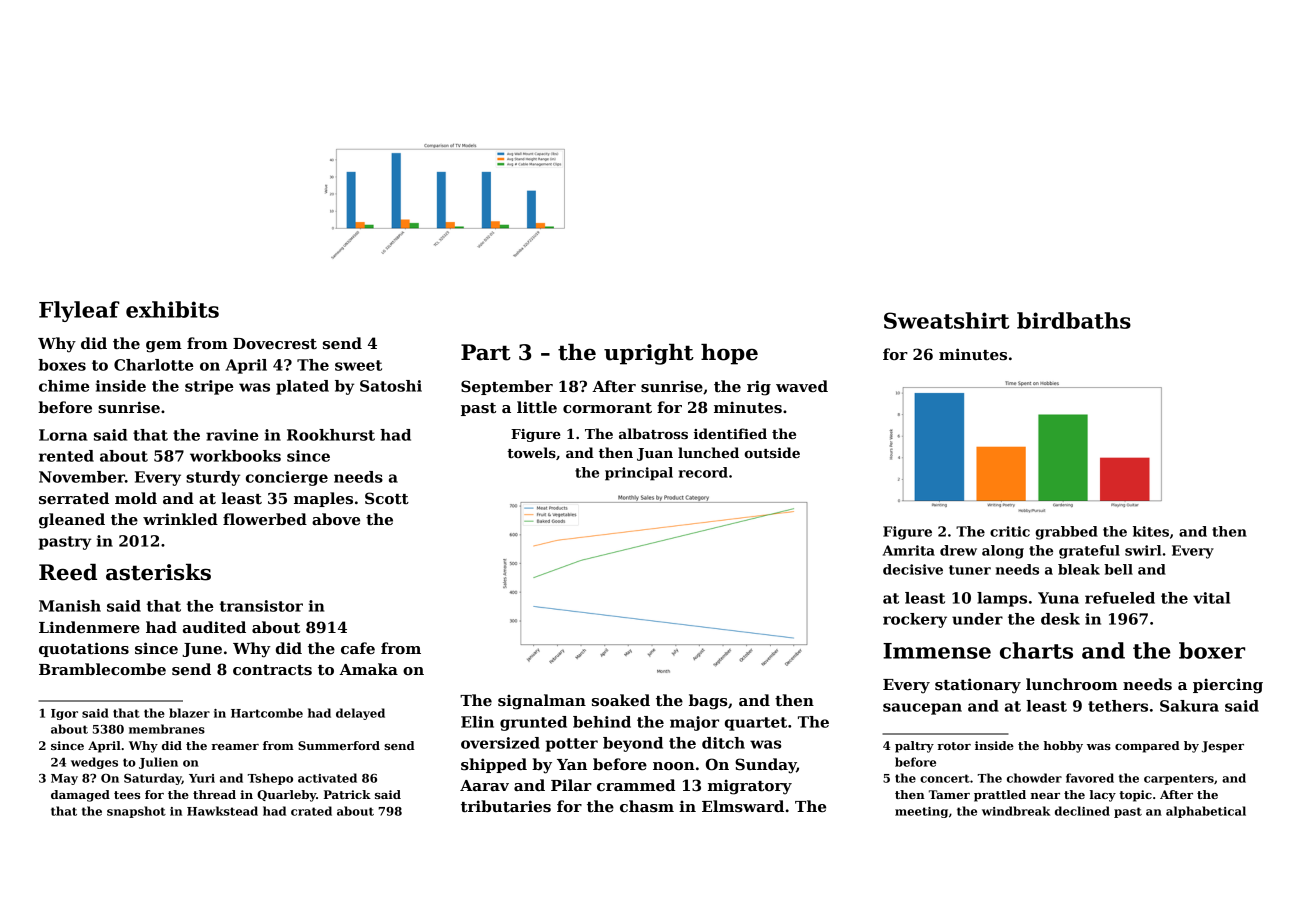  Describe the element at coordinates (336, 519) in the image. I see `above` at that location.
